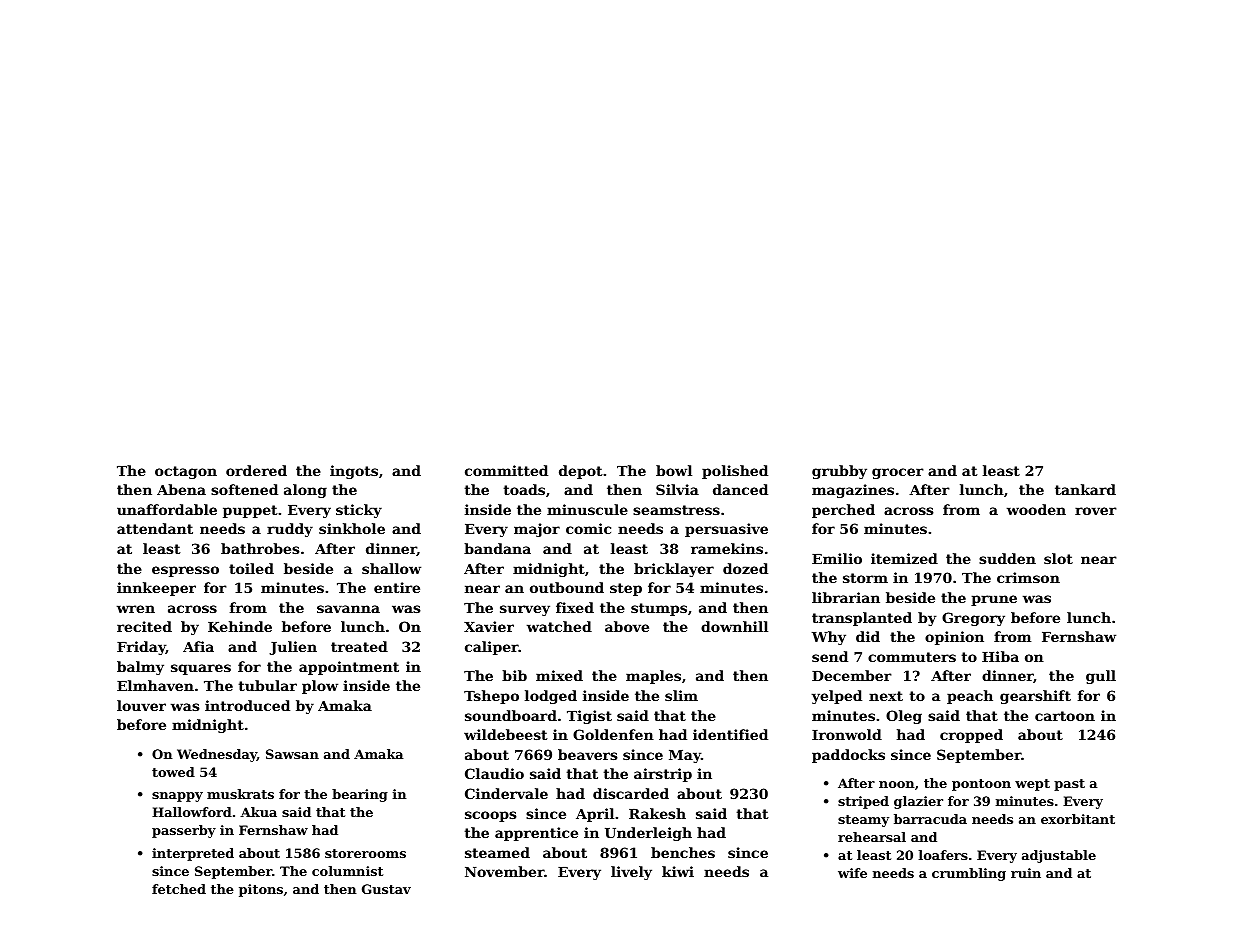 This screenshot has height=952, width=1233. Describe the element at coordinates (865, 578) in the screenshot. I see `storm` at that location.
